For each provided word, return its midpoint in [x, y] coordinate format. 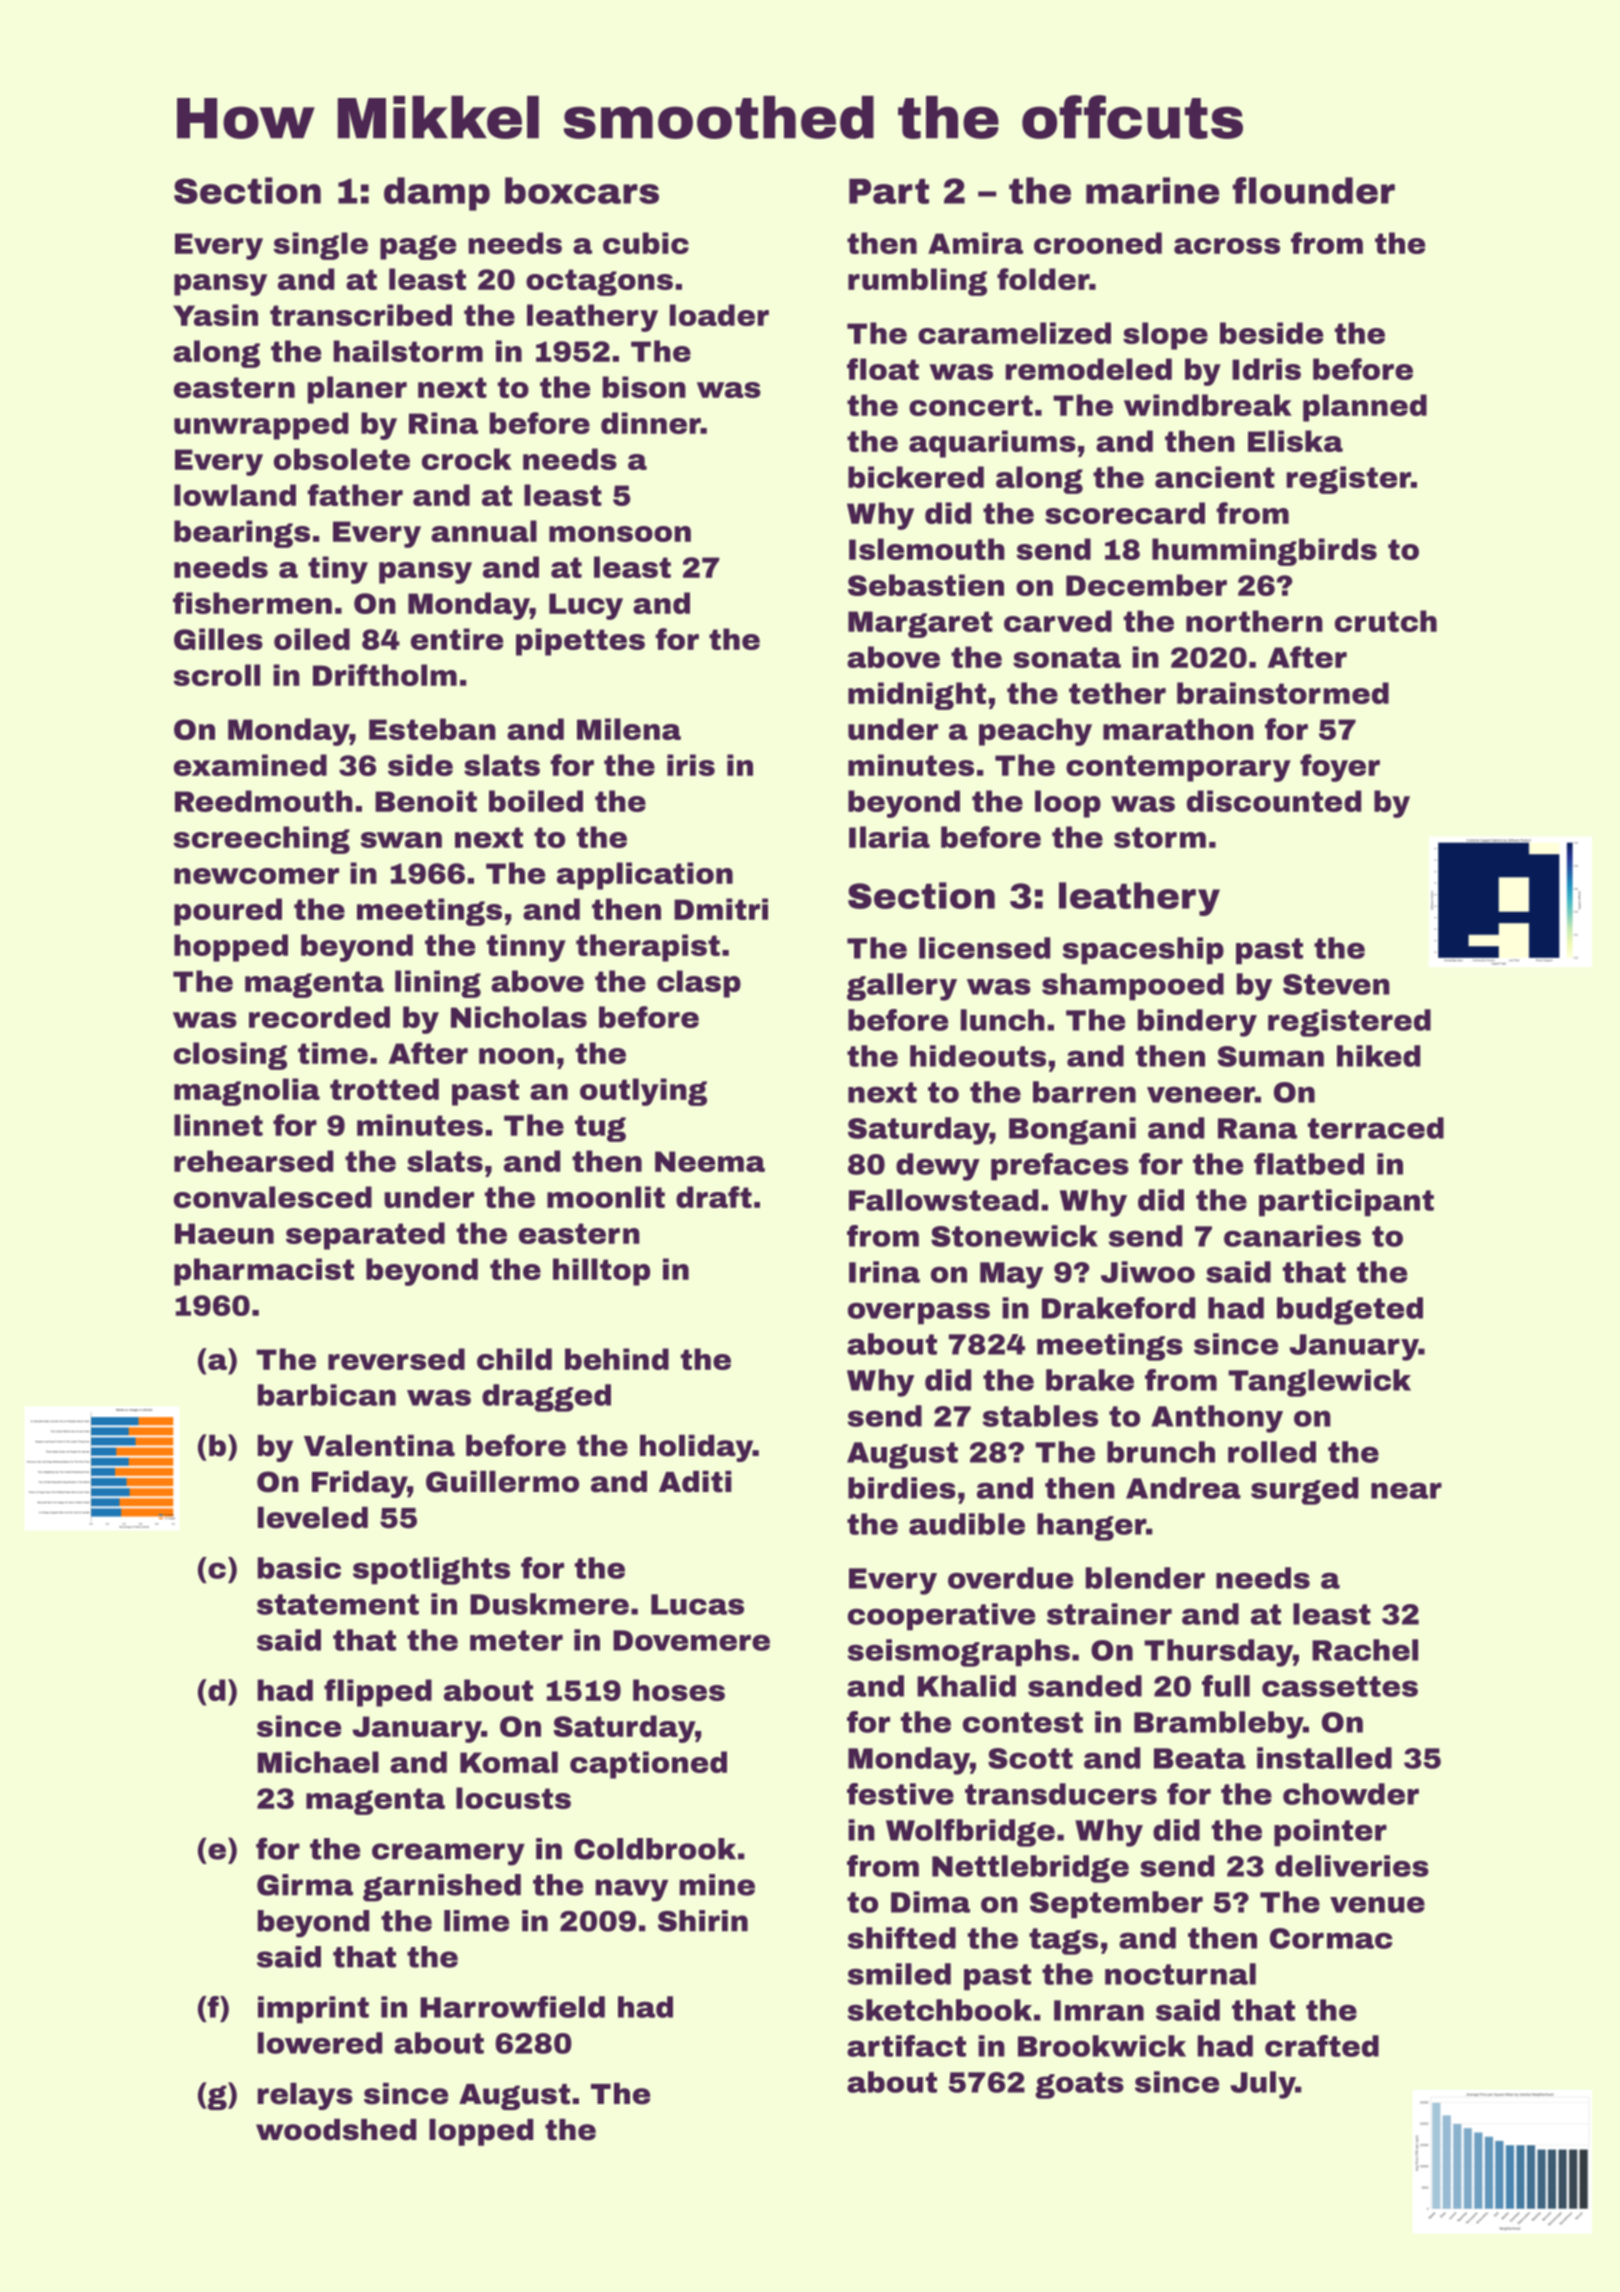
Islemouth [927, 549]
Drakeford [1118, 1308]
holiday [696, 1448]
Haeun [224, 1233]
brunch [1161, 1452]
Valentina [379, 1446]
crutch [1386, 621]
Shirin [703, 1921]
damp [437, 194]
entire [457, 639]
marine [1152, 190]
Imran [1099, 2010]
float [883, 369]
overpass [919, 1313]
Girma [305, 1885]
